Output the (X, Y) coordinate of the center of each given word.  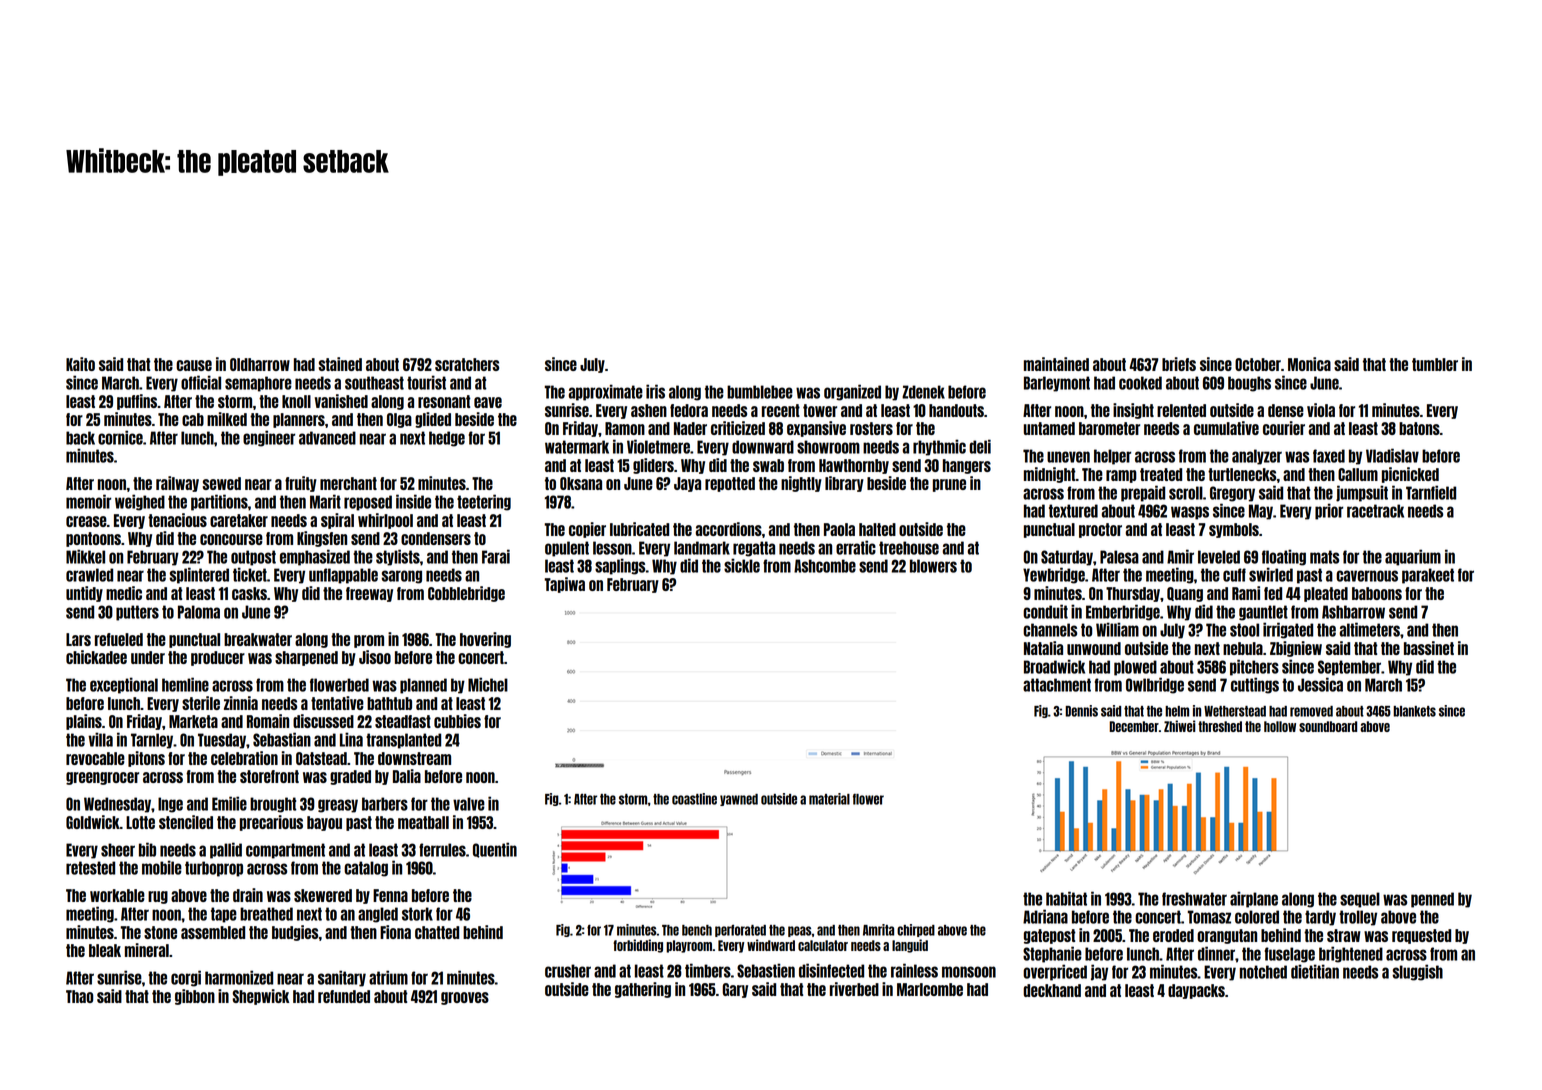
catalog (366, 869)
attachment (1057, 685)
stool (1244, 630)
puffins (137, 402)
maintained (1056, 364)
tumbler (1435, 364)
